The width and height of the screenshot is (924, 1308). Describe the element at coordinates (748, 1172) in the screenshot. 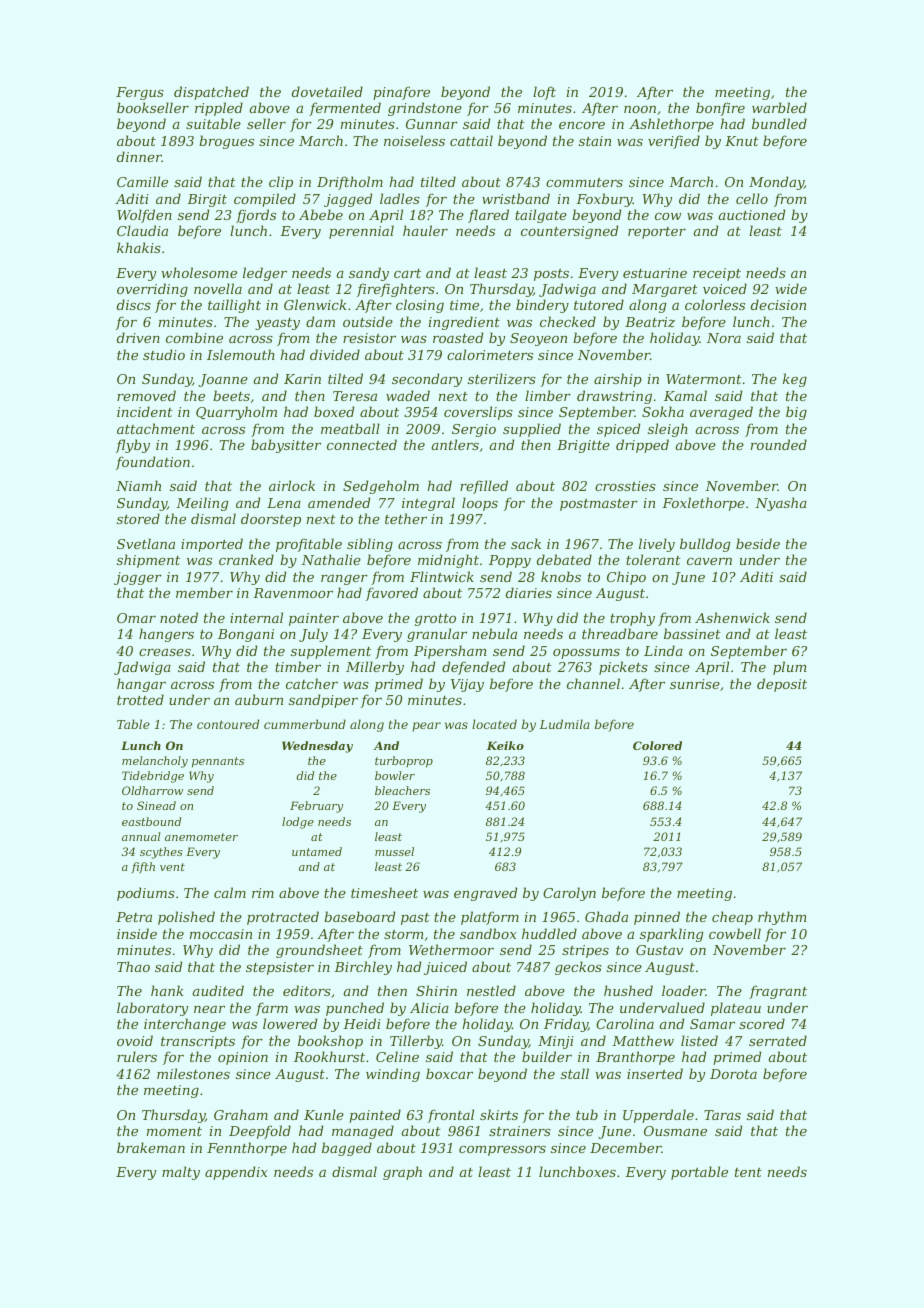

I see `tent` at that location.
